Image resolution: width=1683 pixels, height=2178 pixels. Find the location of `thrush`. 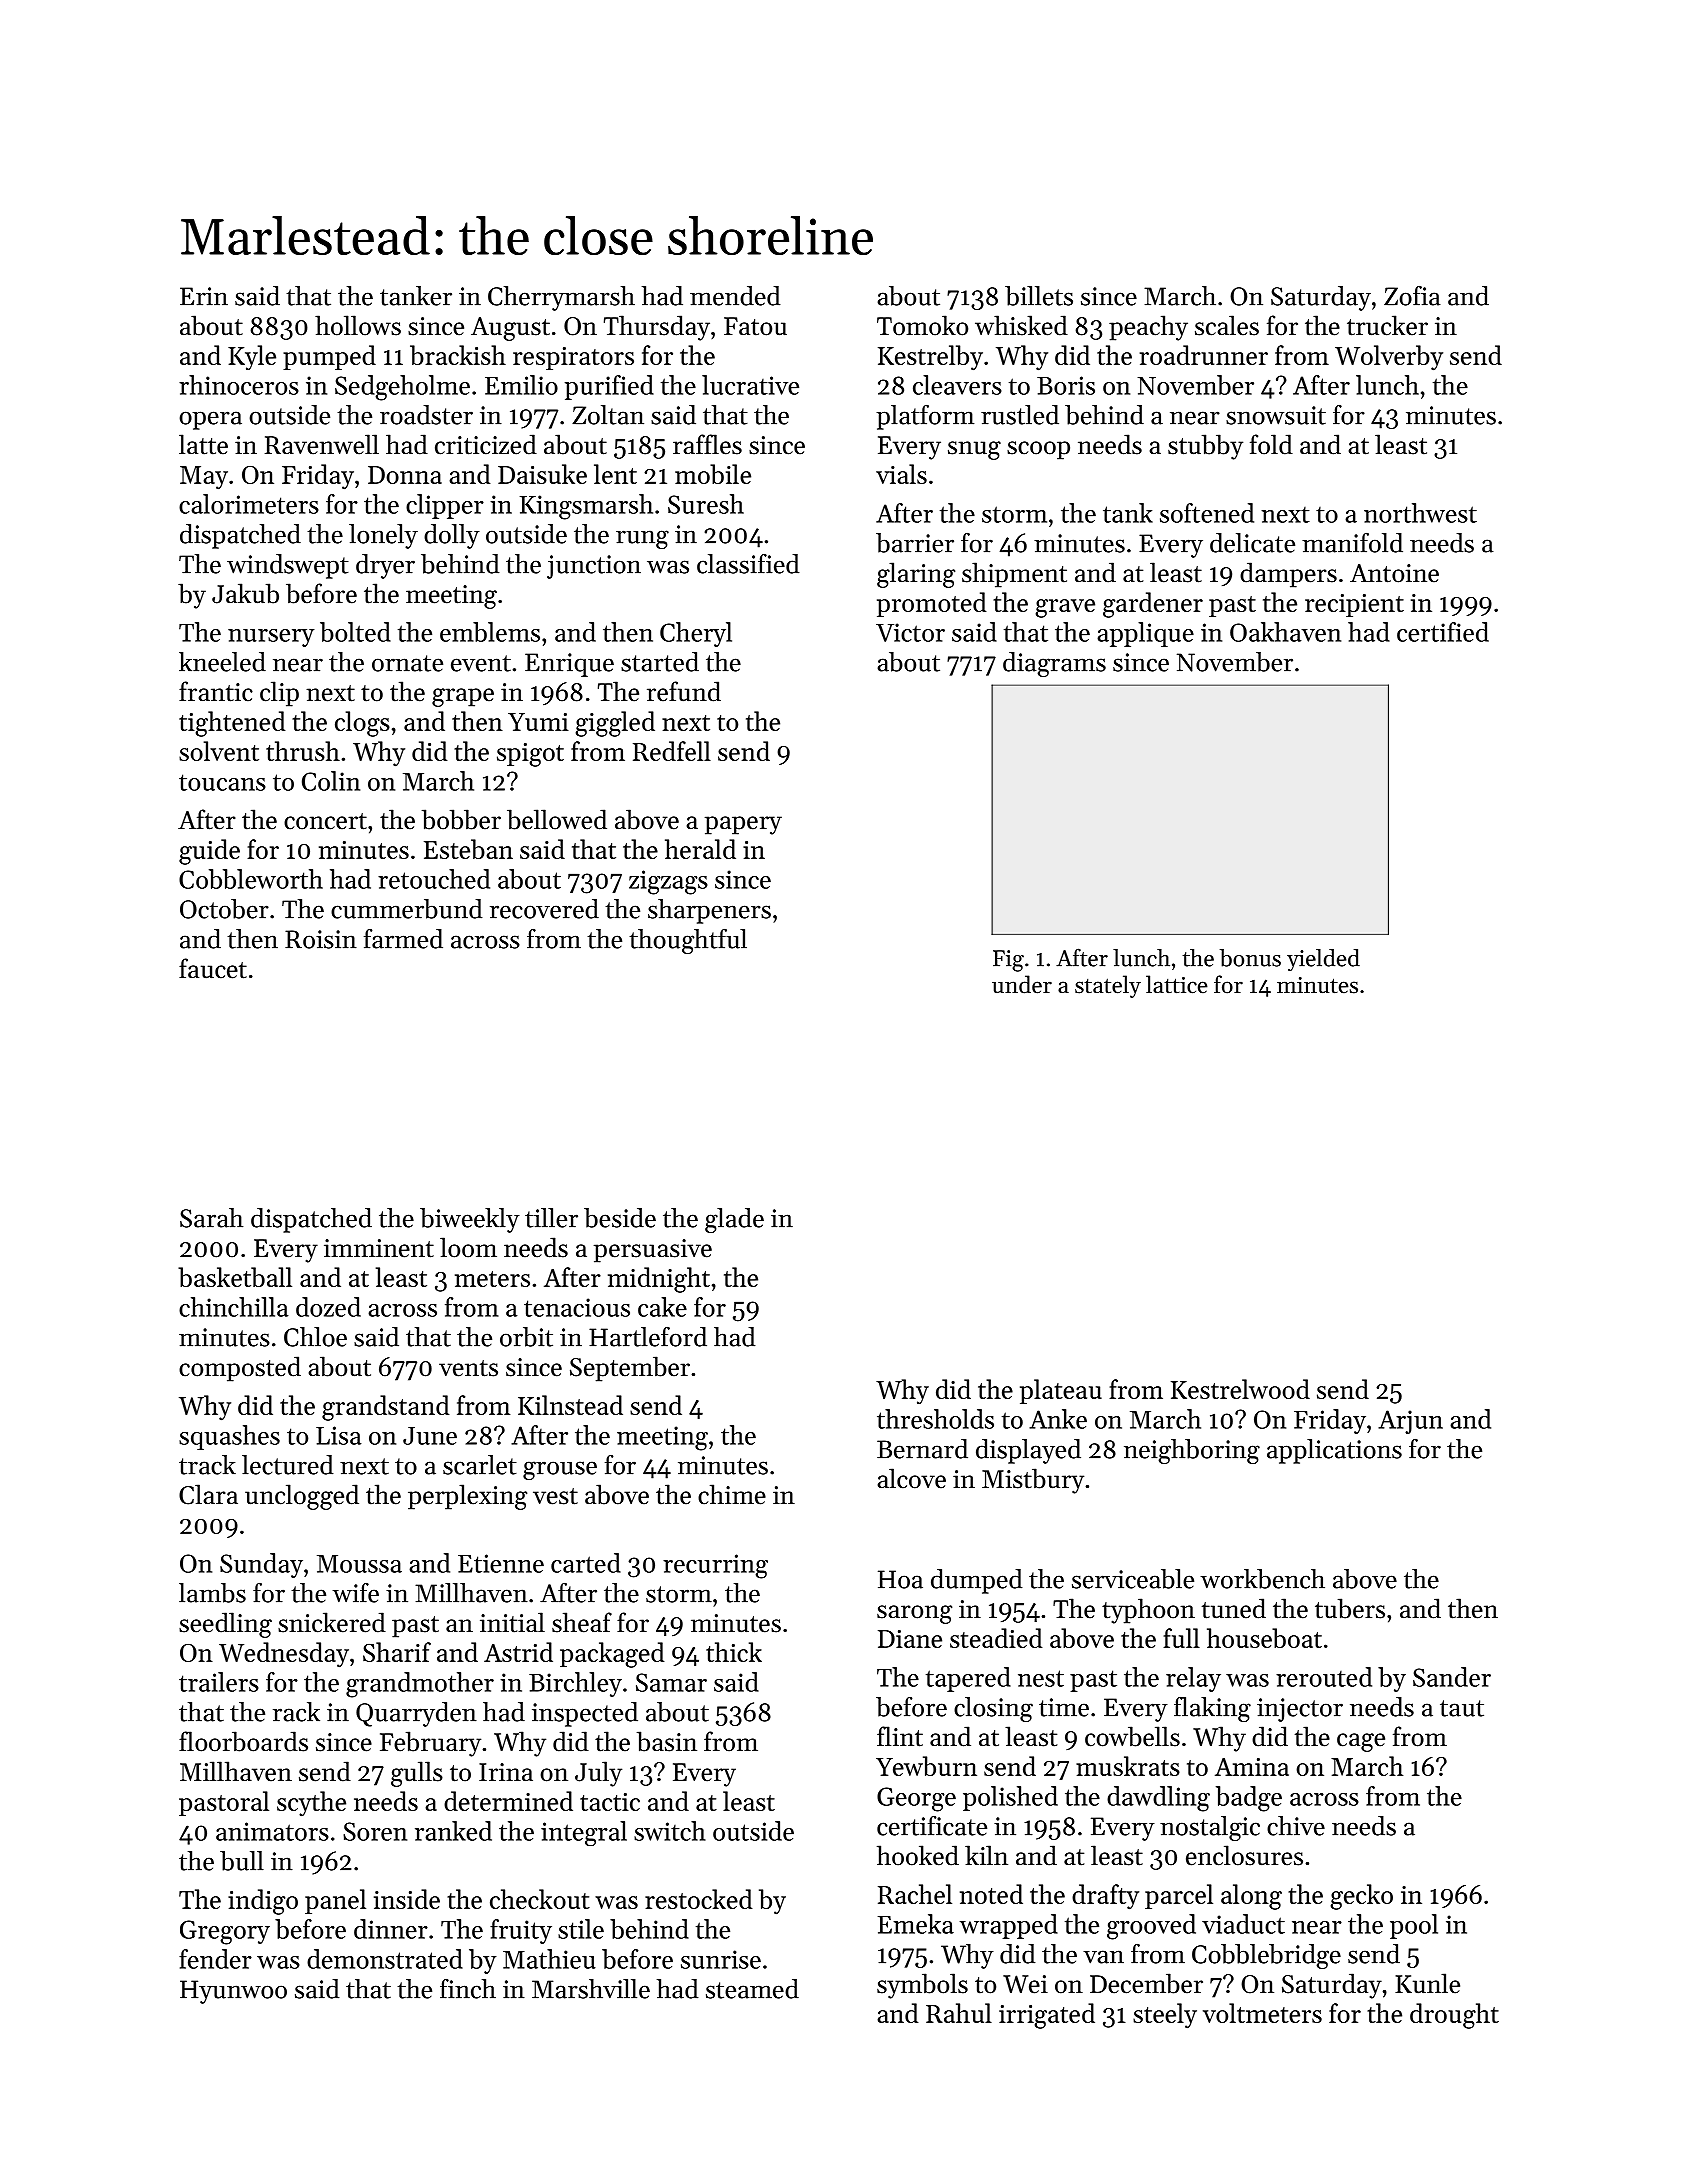

thrush is located at coordinates (303, 751).
